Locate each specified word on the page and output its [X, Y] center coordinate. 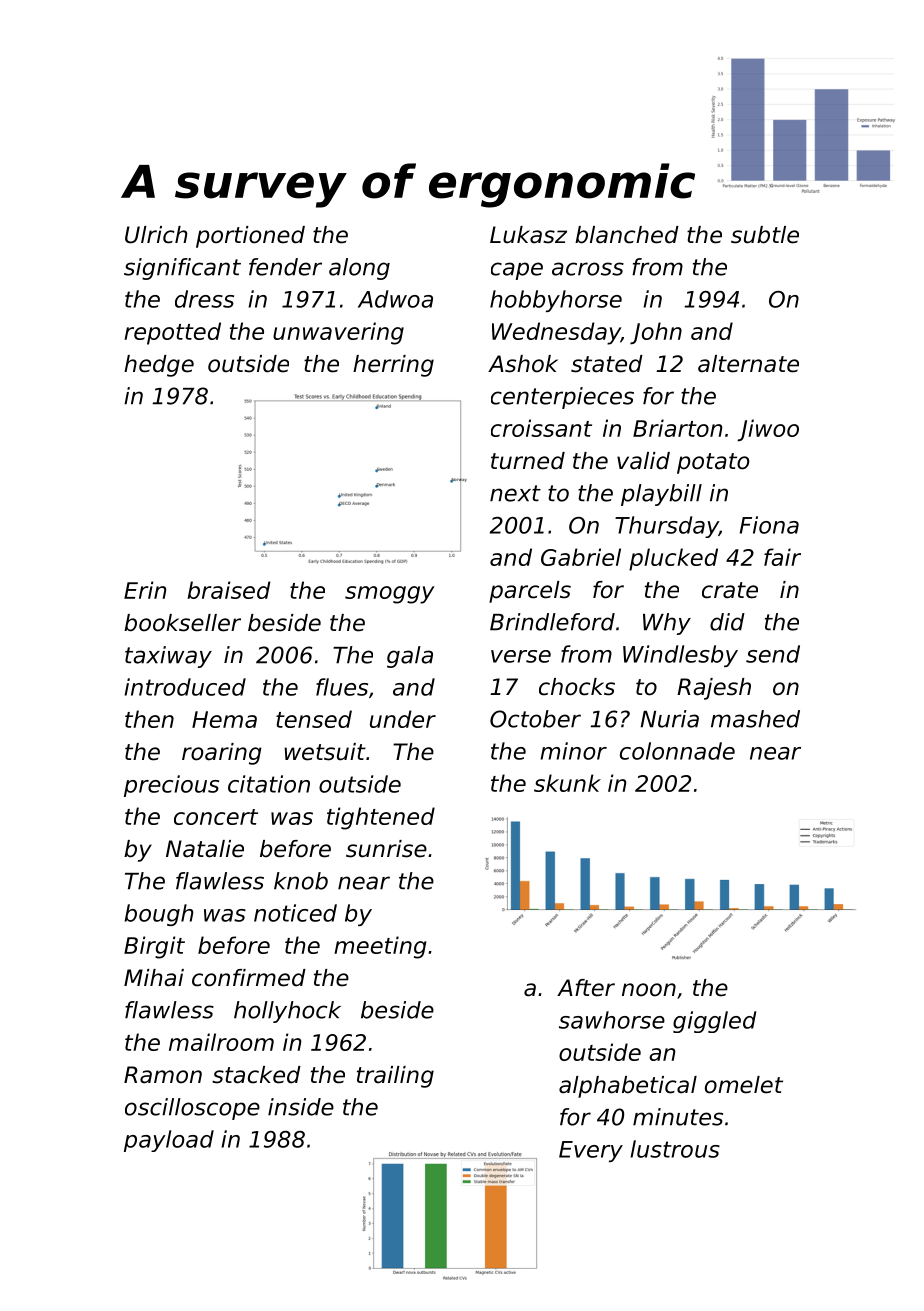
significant [182, 269]
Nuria [670, 719]
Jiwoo [768, 430]
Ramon [163, 1075]
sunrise [386, 849]
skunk [567, 783]
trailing [395, 1077]
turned [528, 461]
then [149, 719]
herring [393, 366]
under [403, 719]
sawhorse [612, 1020]
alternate [748, 364]
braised [229, 590]
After [586, 988]
